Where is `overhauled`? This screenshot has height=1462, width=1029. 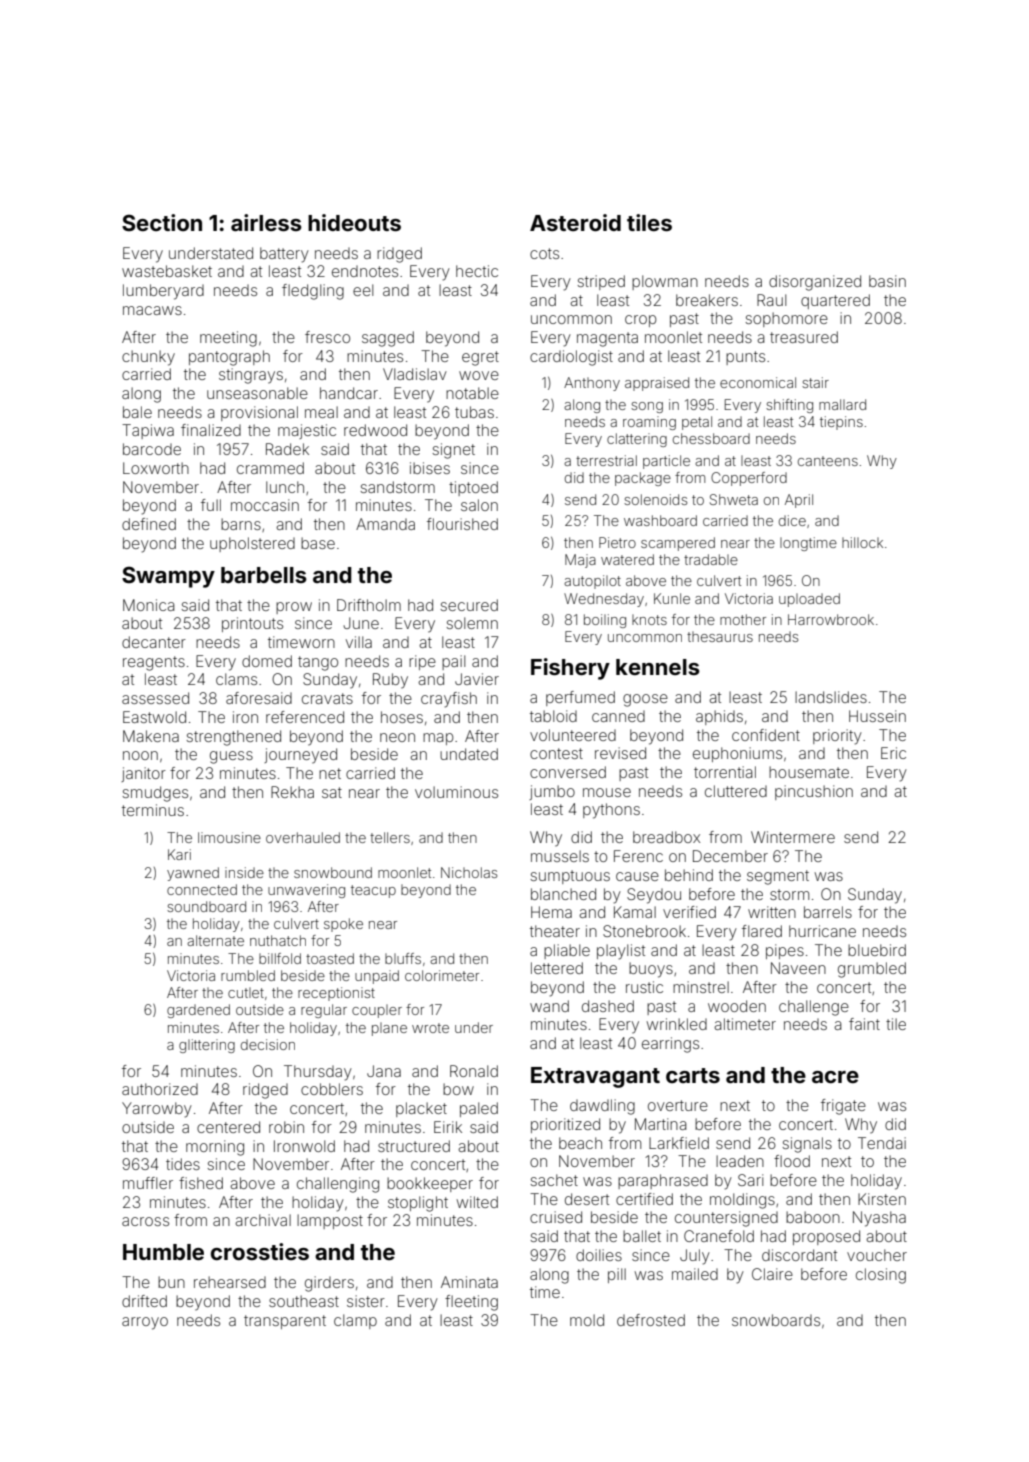 overhauled is located at coordinates (303, 837).
